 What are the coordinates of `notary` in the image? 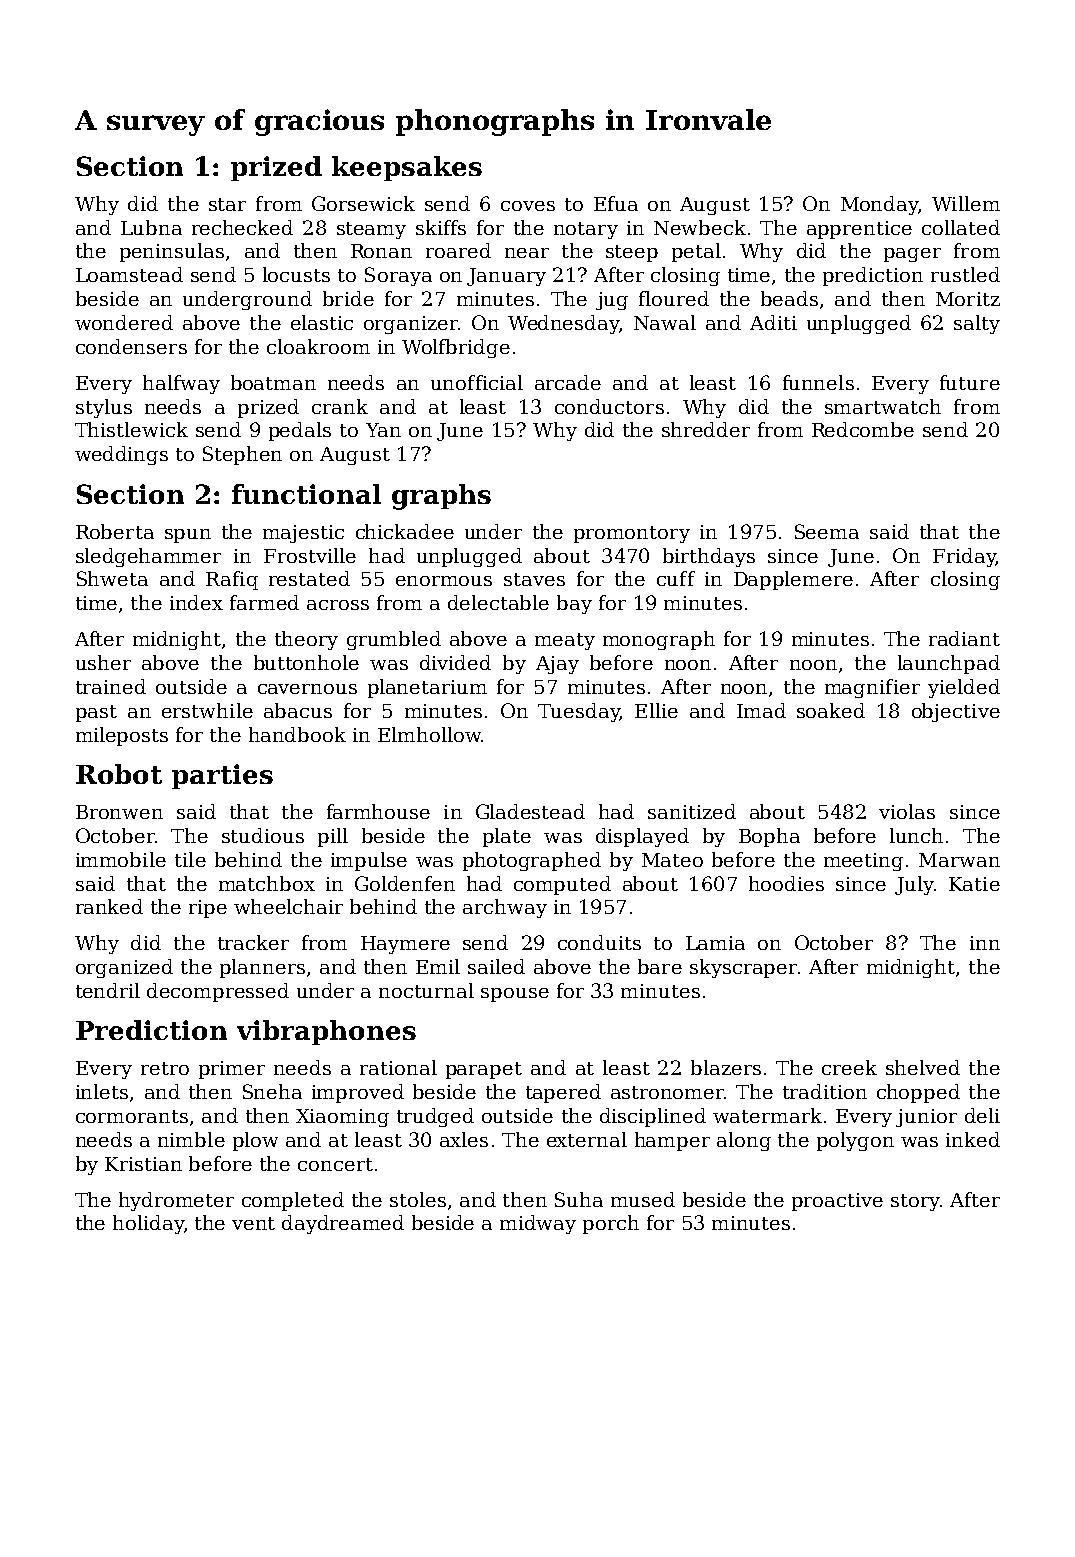 It's located at (586, 230).
